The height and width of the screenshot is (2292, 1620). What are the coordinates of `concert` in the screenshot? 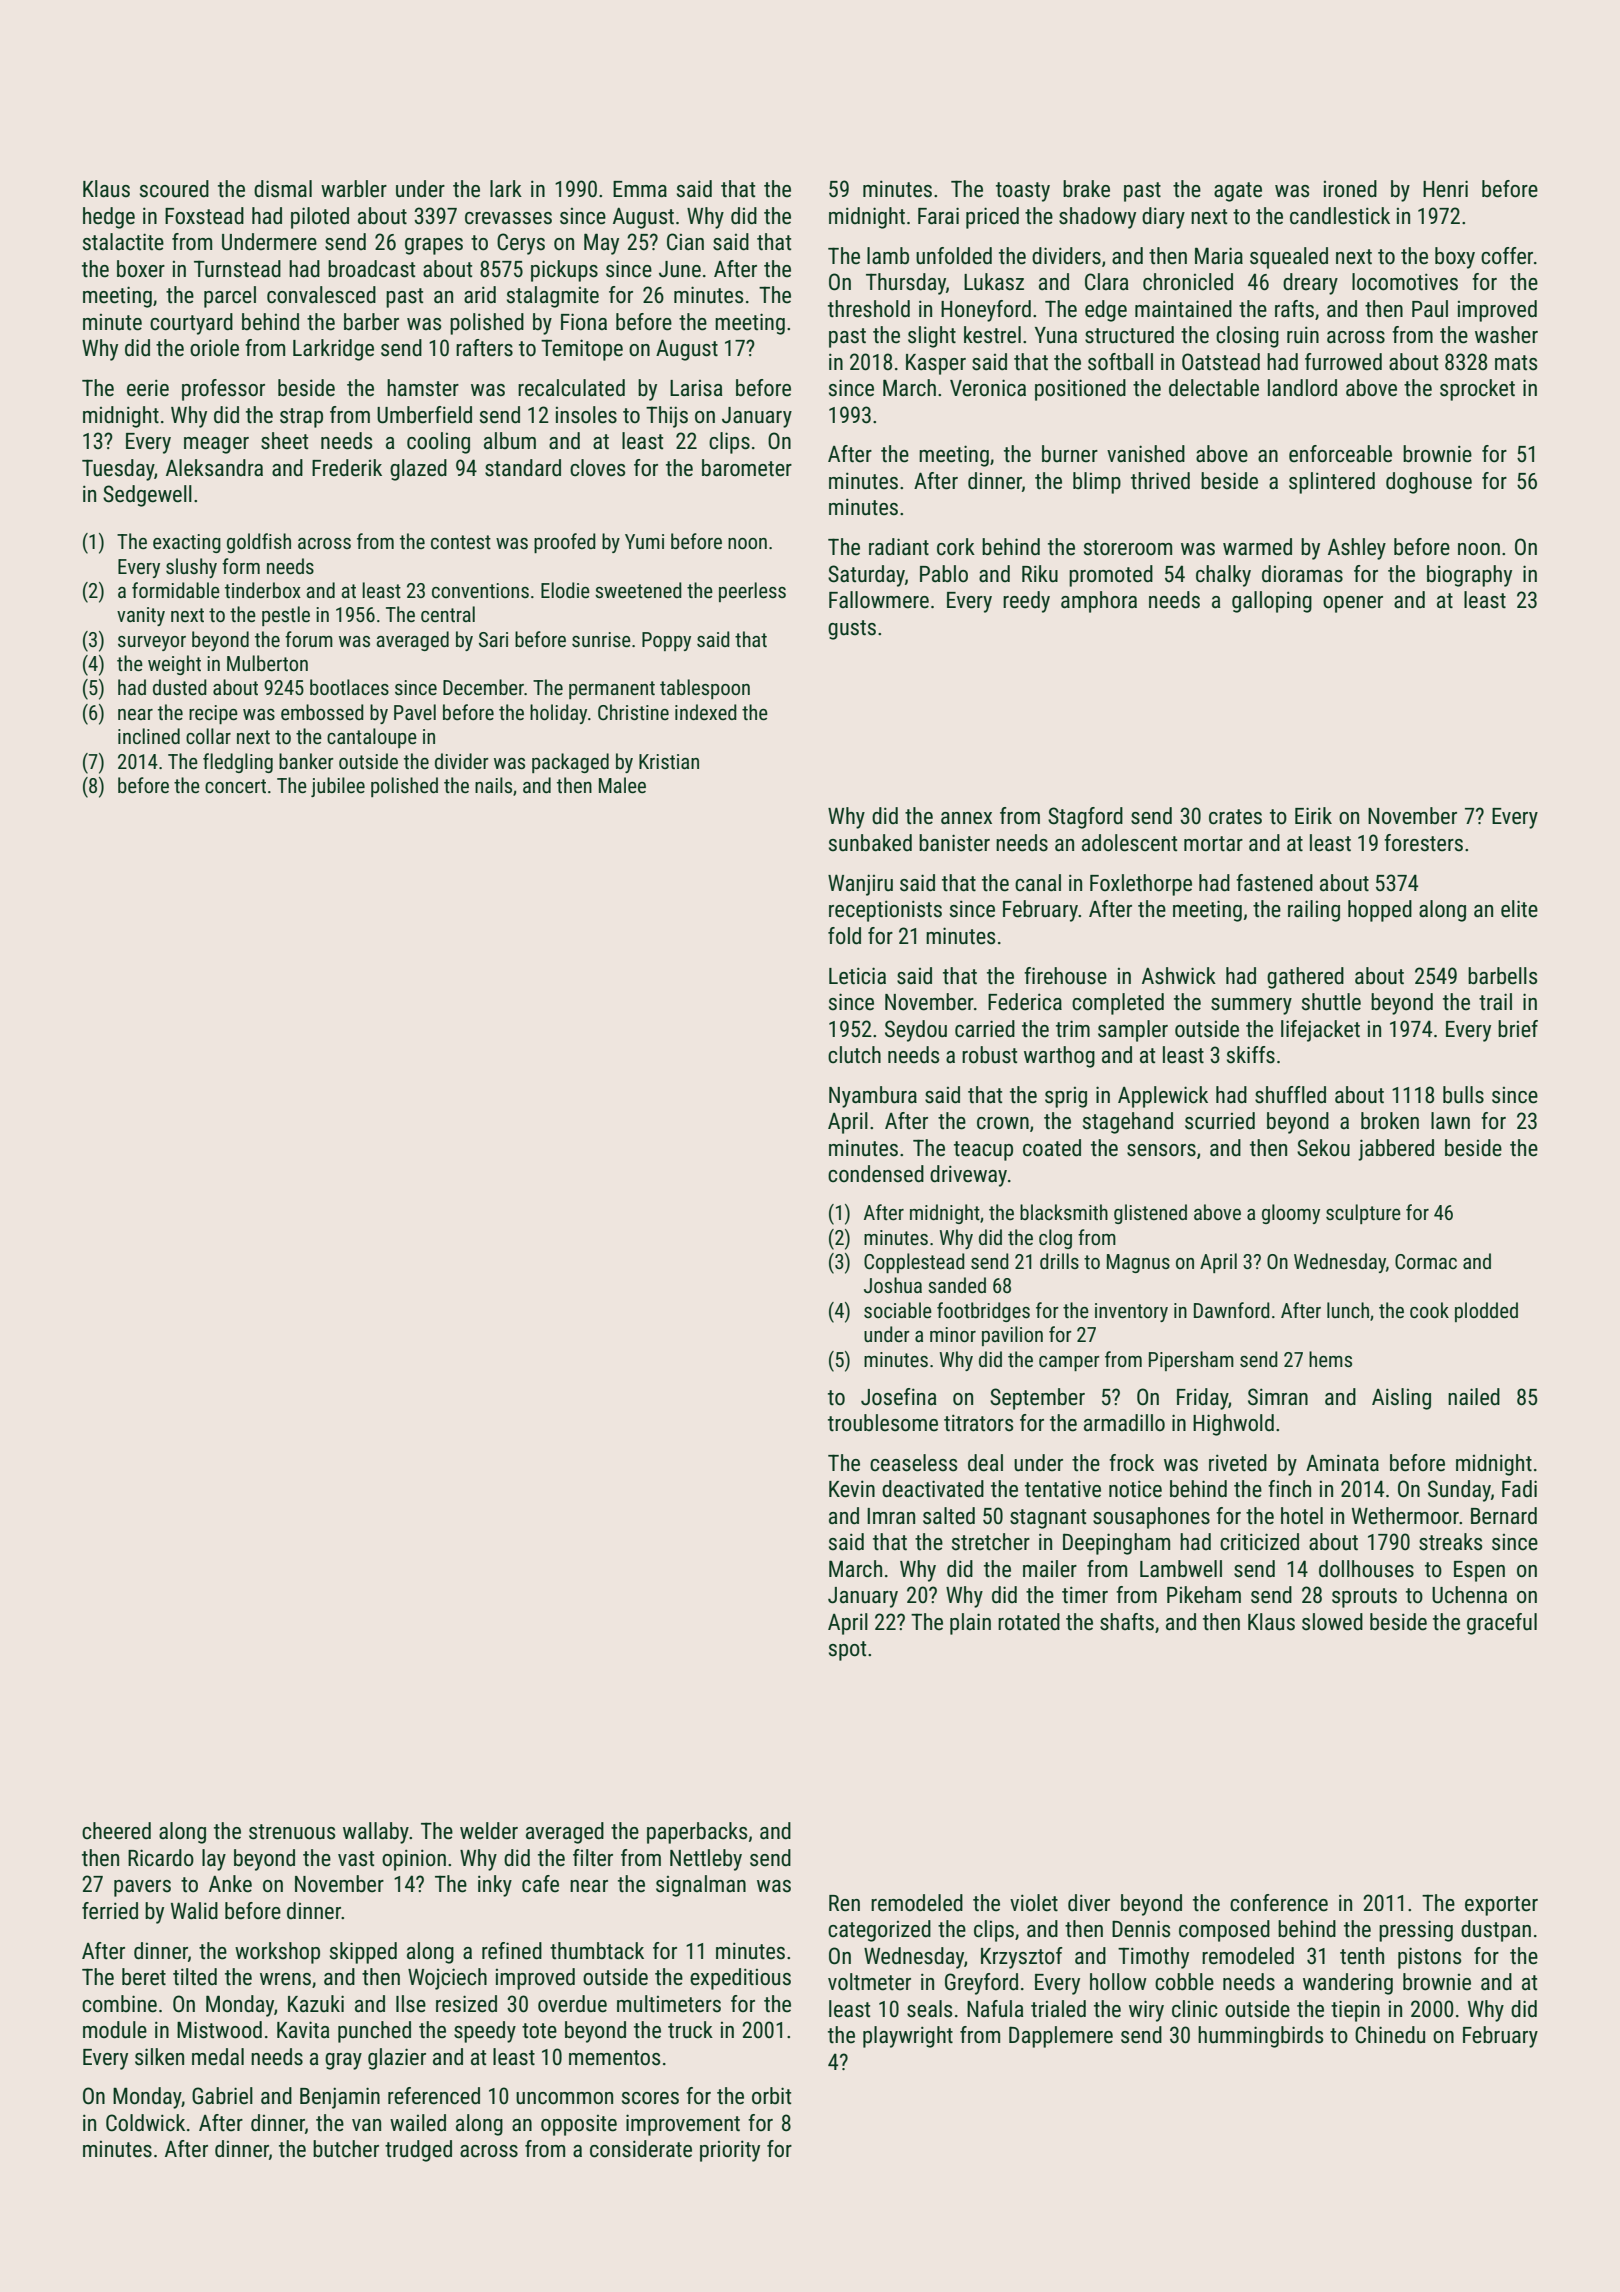 It's located at (235, 786).
